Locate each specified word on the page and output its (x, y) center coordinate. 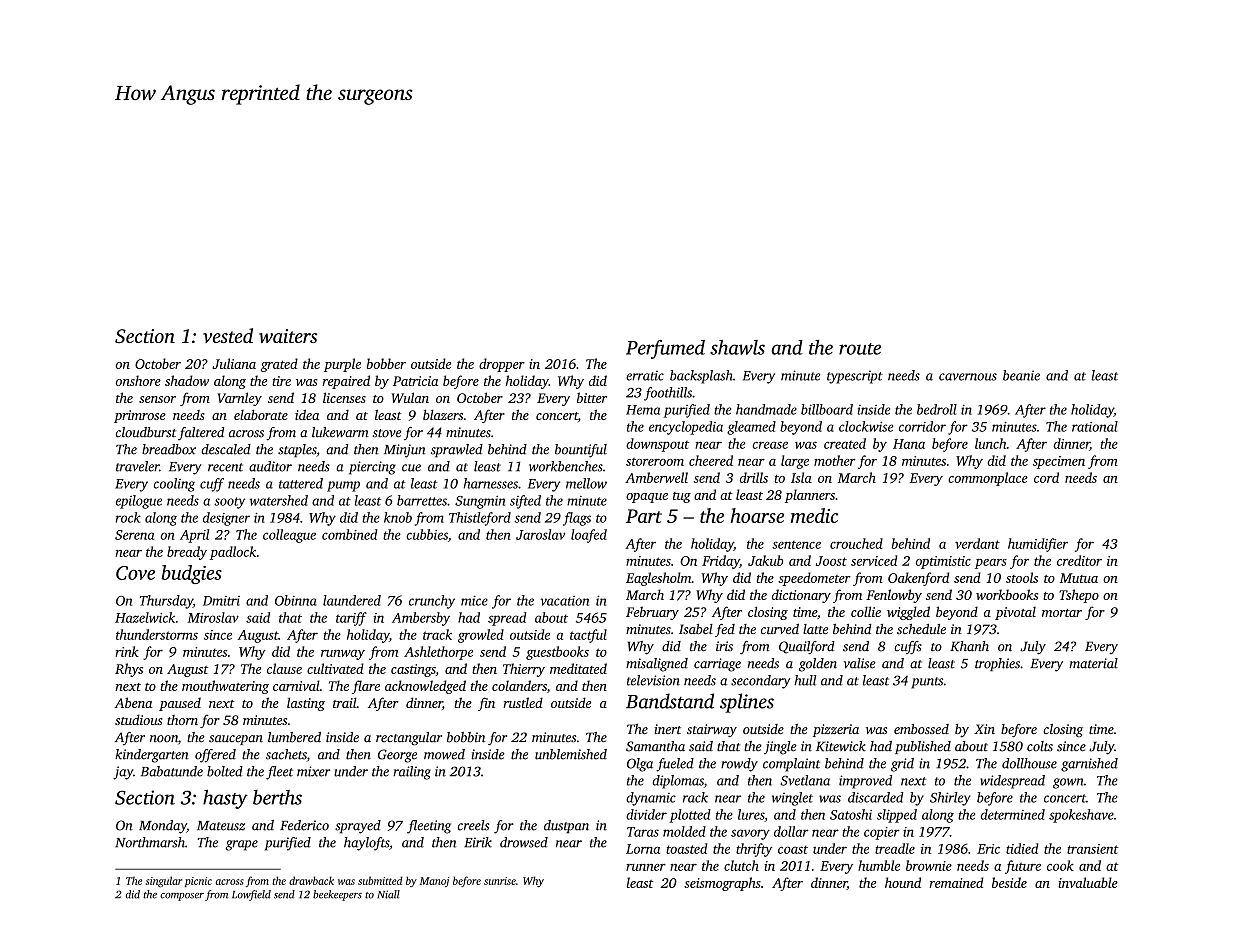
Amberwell (656, 477)
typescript (855, 377)
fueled (675, 765)
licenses (344, 397)
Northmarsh (150, 842)
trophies (997, 664)
